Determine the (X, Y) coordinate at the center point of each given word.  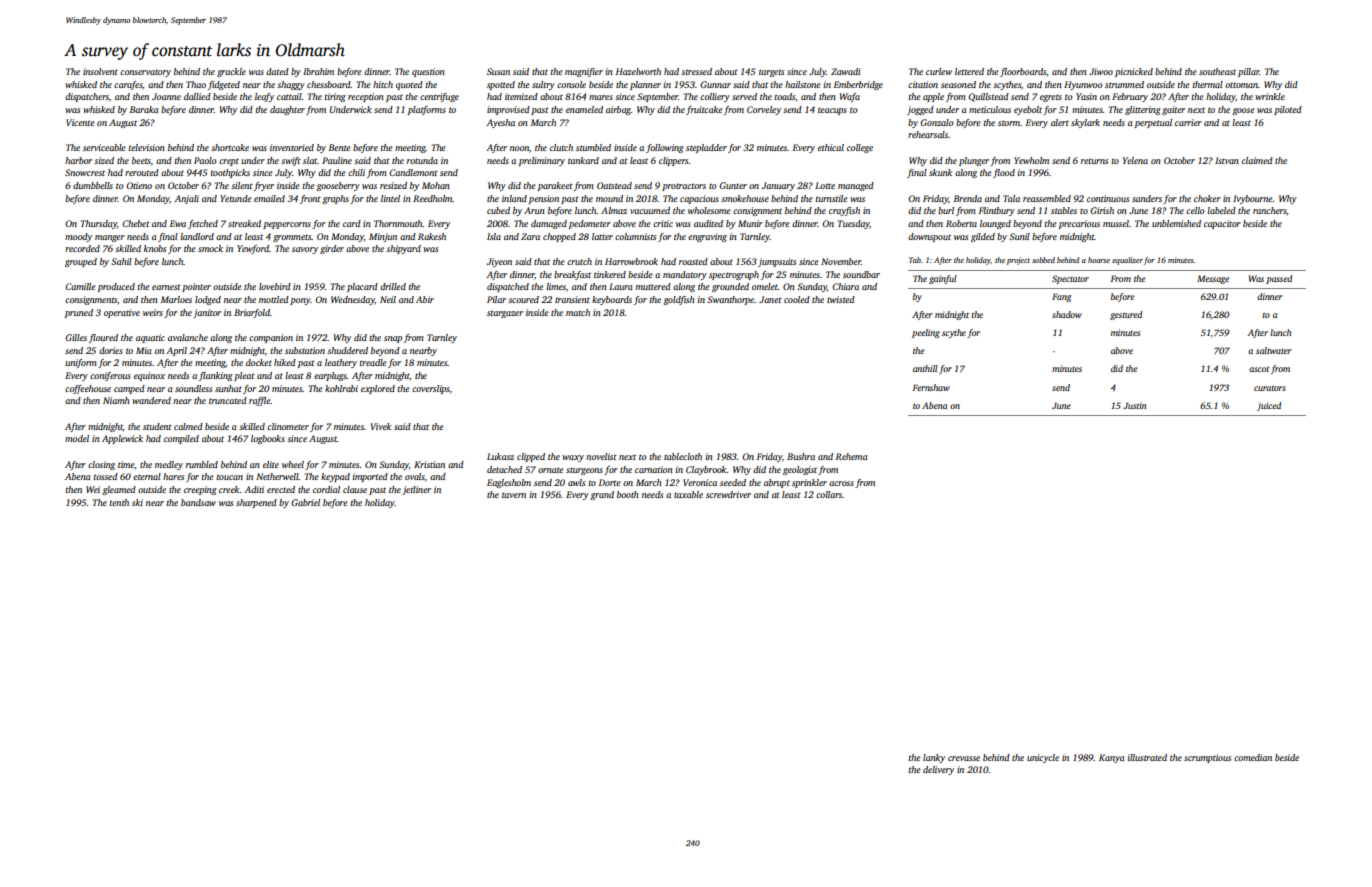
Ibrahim (318, 71)
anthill (925, 368)
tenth (119, 502)
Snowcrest (85, 172)
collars (829, 494)
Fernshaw (931, 387)
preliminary (542, 161)
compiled (181, 439)
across (841, 483)
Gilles (76, 337)
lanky (934, 758)
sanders (1147, 198)
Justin (1134, 405)
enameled (584, 109)
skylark (1085, 123)
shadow (1067, 314)
